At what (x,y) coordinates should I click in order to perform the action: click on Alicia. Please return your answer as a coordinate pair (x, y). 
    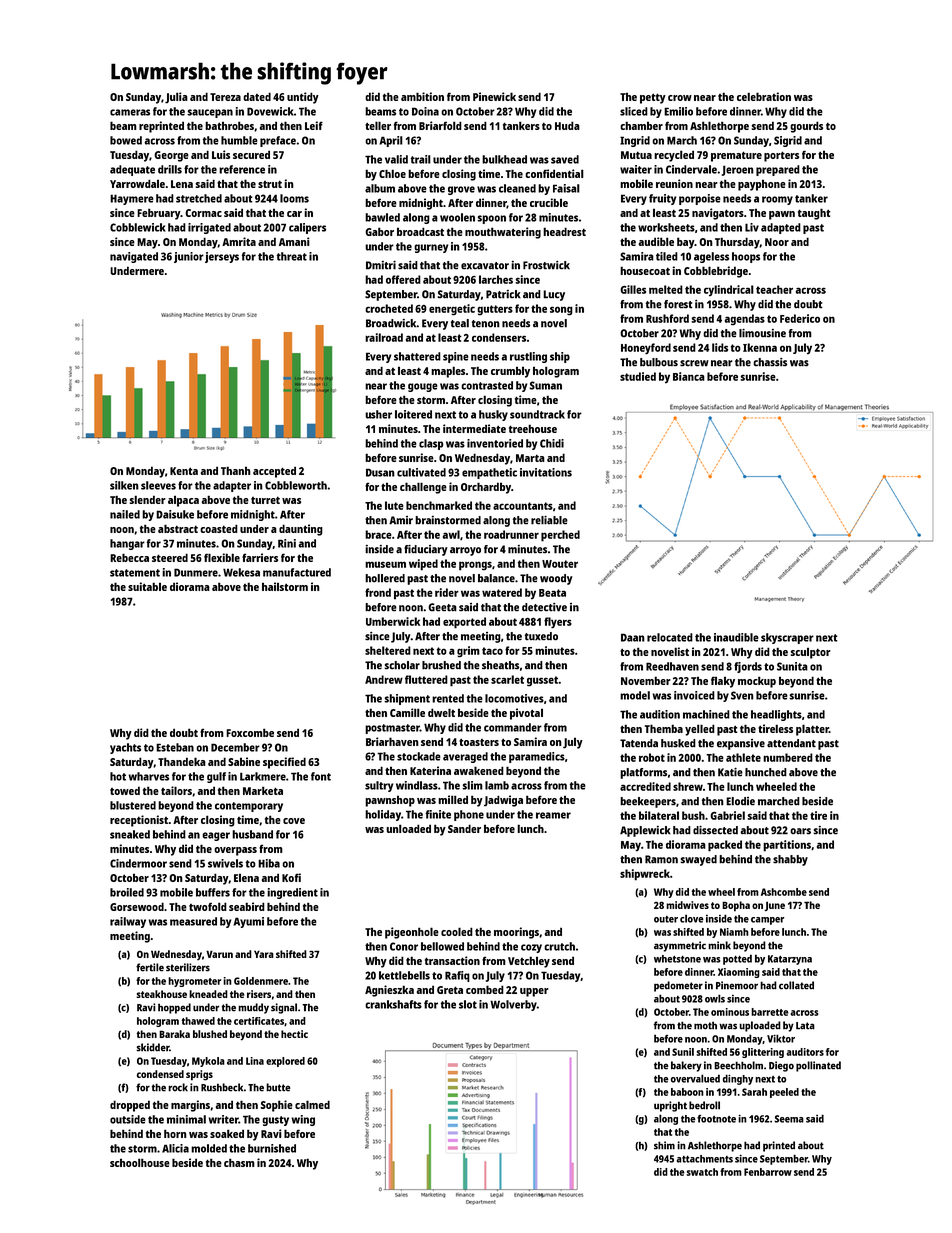
    Looking at the image, I should click on (175, 1148).
